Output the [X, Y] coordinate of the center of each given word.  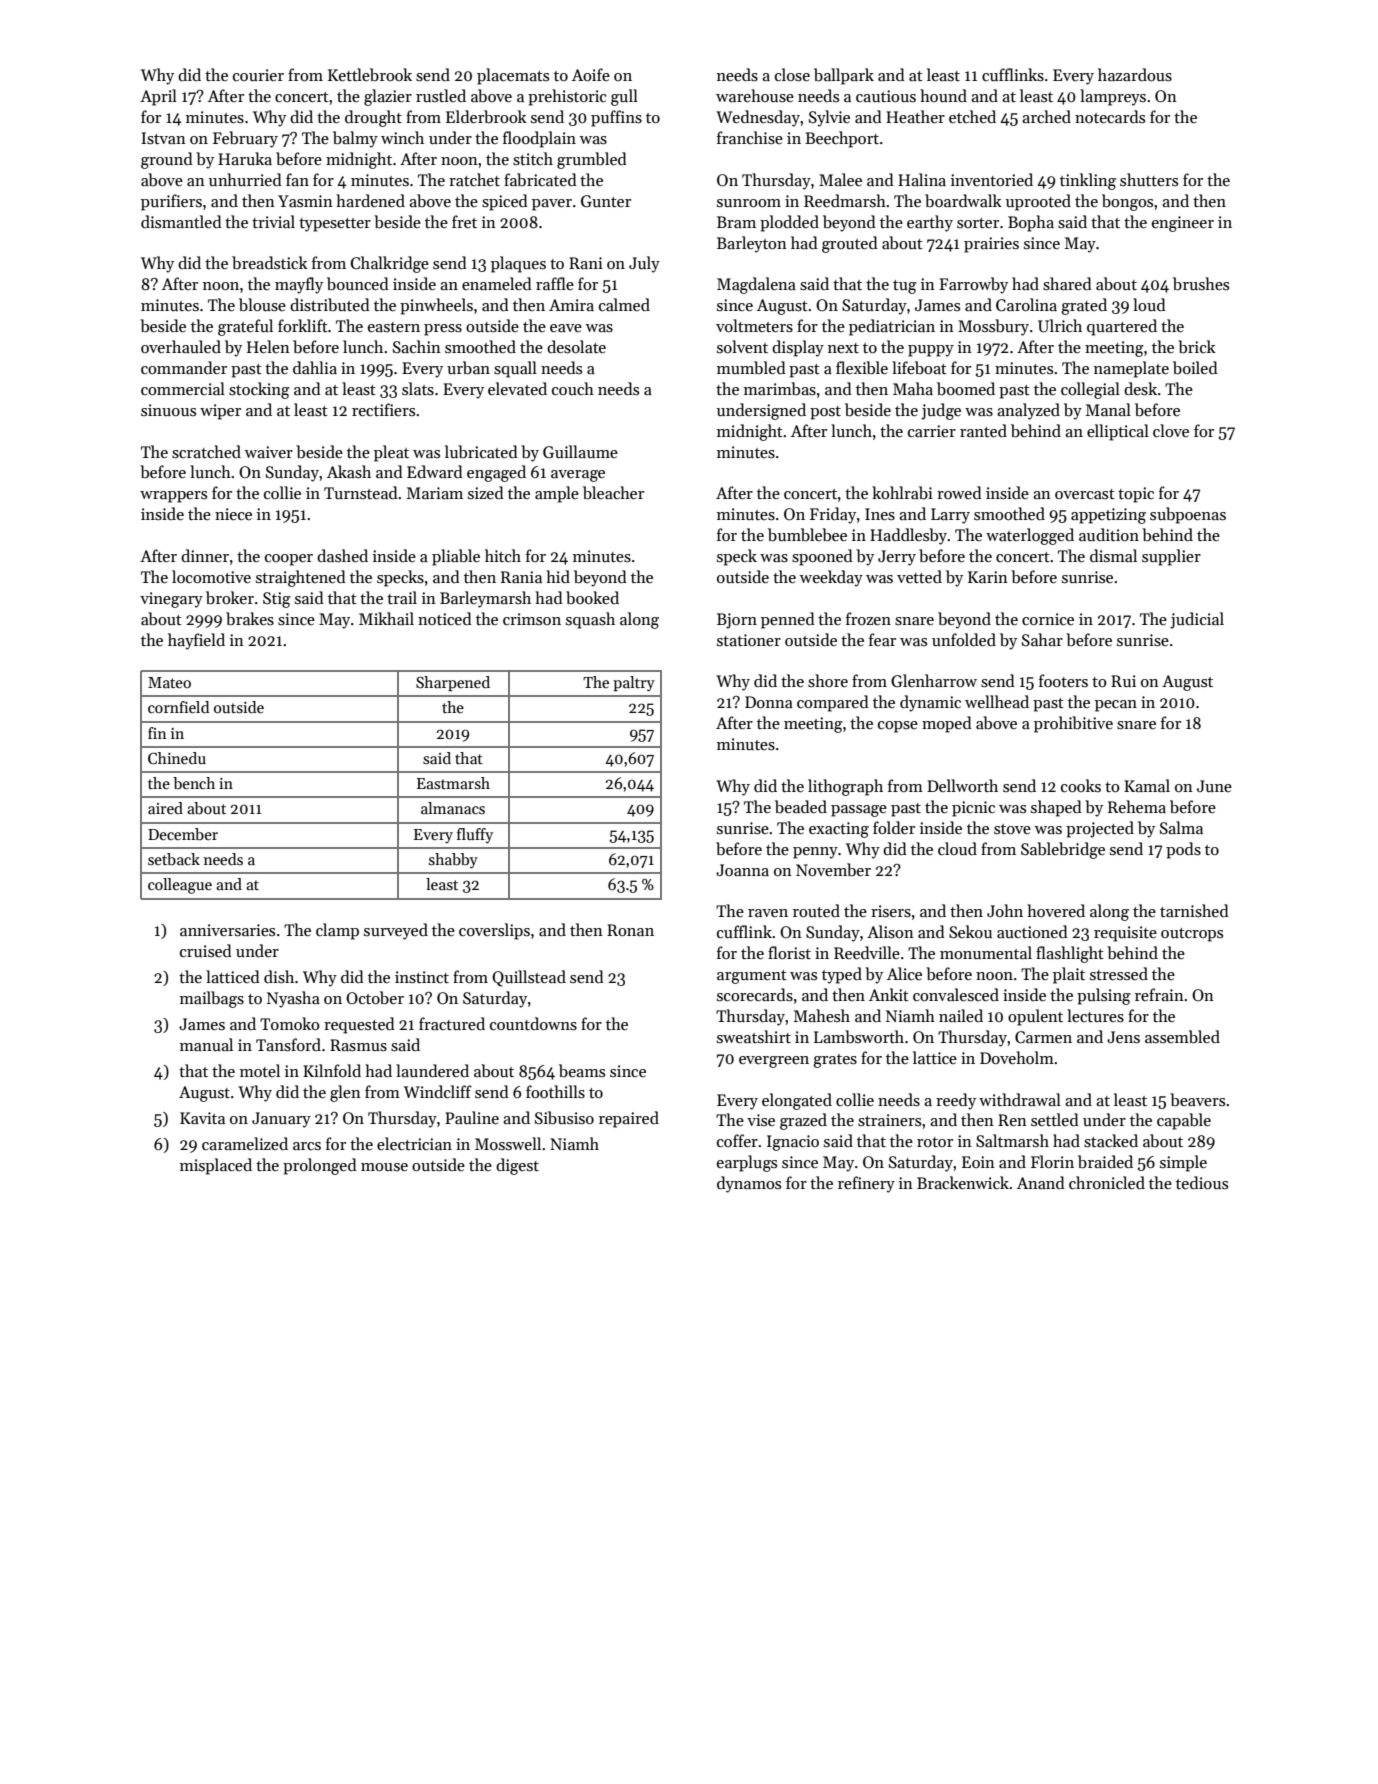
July [644, 264]
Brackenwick [963, 1182]
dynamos [749, 1184]
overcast [1085, 494]
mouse [384, 1167]
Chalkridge [390, 264]
